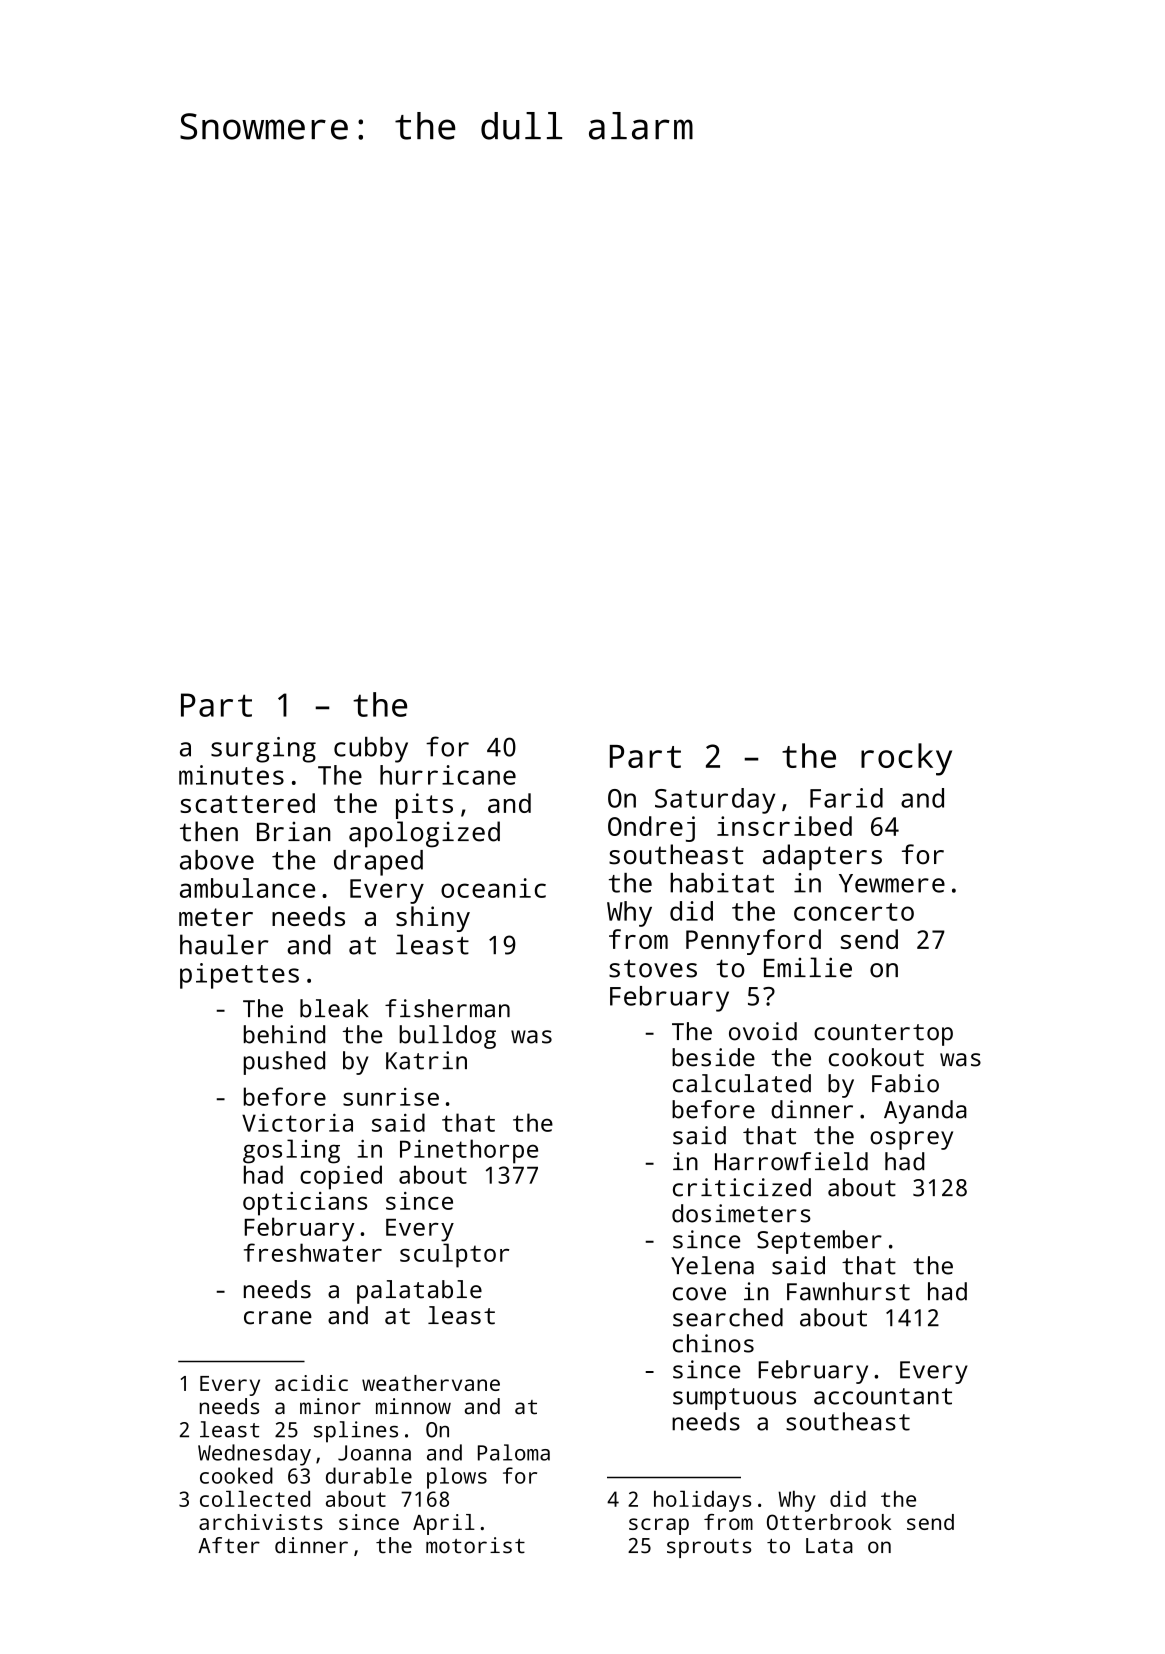 This page has width=1165, height=1654. What do you see at coordinates (906, 759) in the page?
I see `rocky` at bounding box center [906, 759].
